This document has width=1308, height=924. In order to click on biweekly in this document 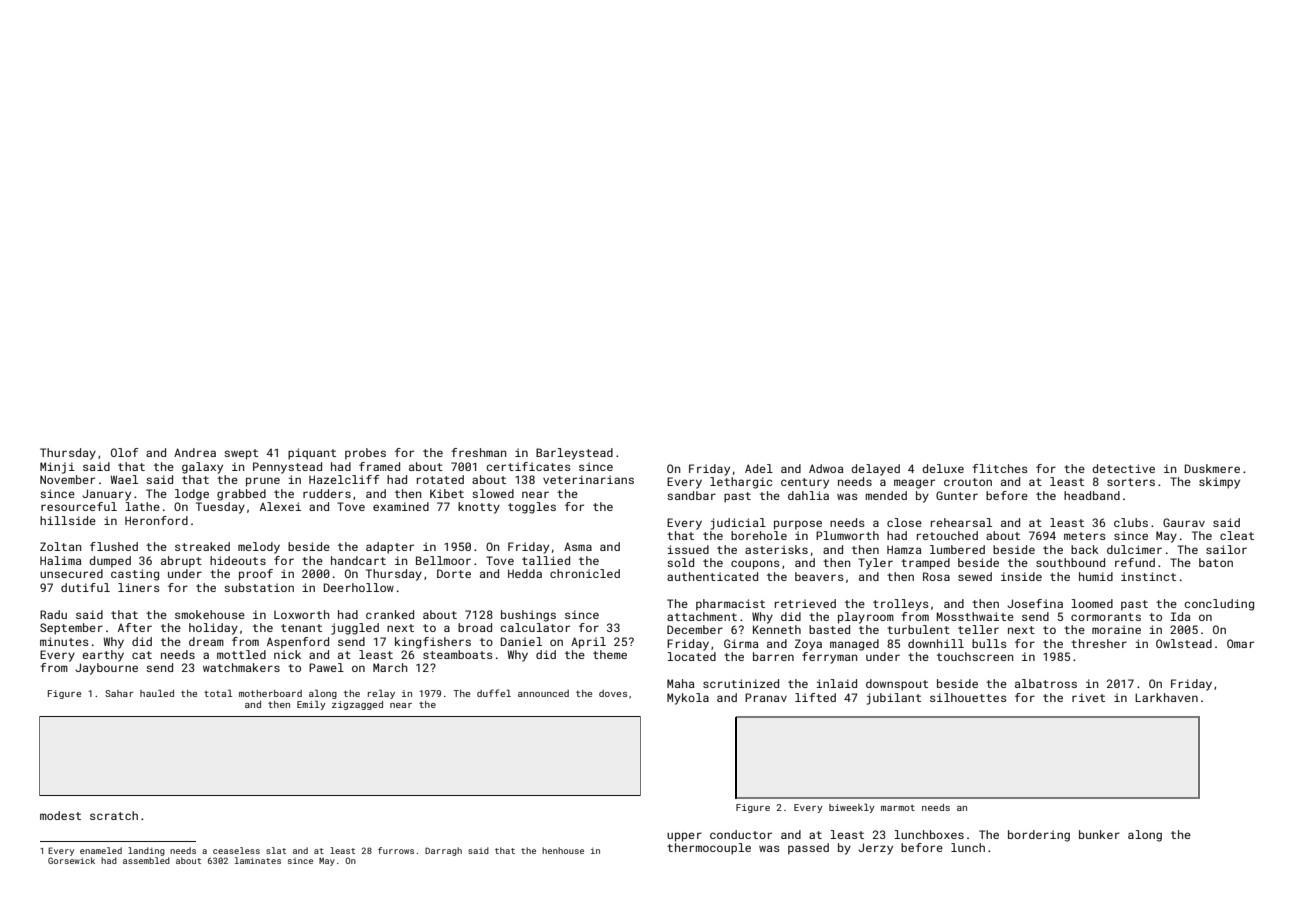, I will do `click(852, 808)`.
